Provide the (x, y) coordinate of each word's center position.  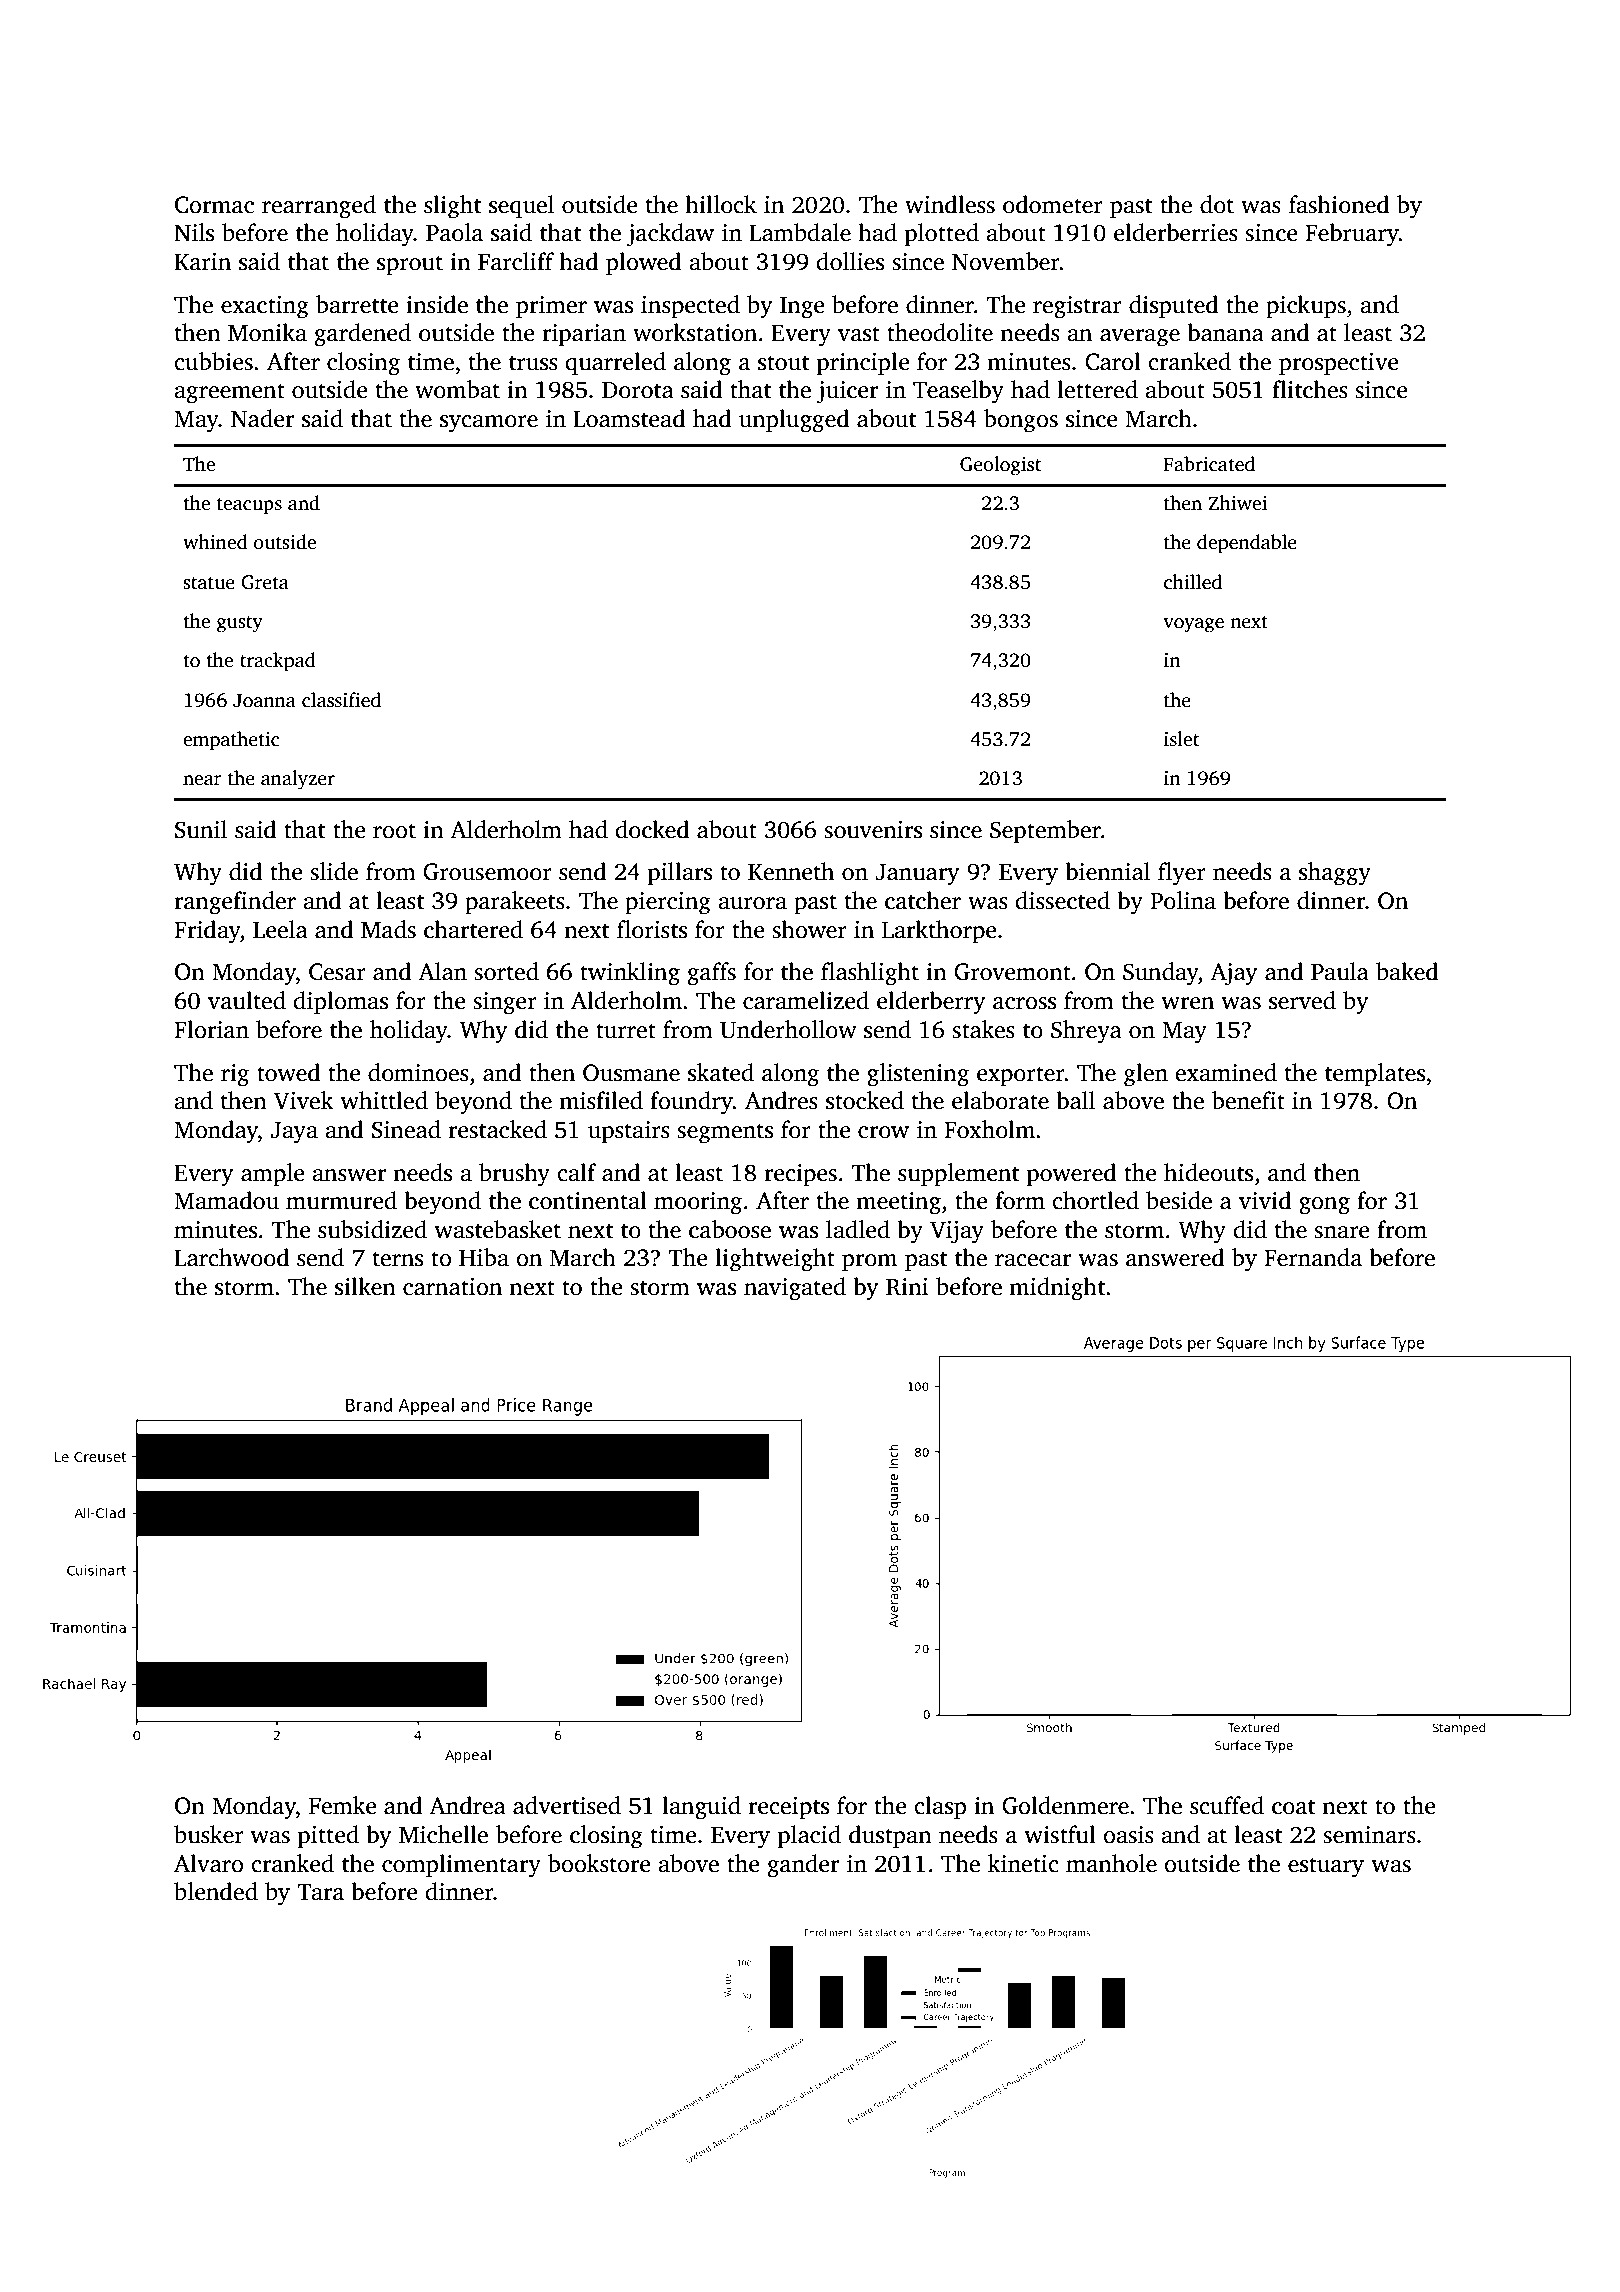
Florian (211, 1029)
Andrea (467, 1805)
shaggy (1335, 874)
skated (721, 1072)
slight (452, 207)
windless (950, 204)
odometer (1053, 204)
